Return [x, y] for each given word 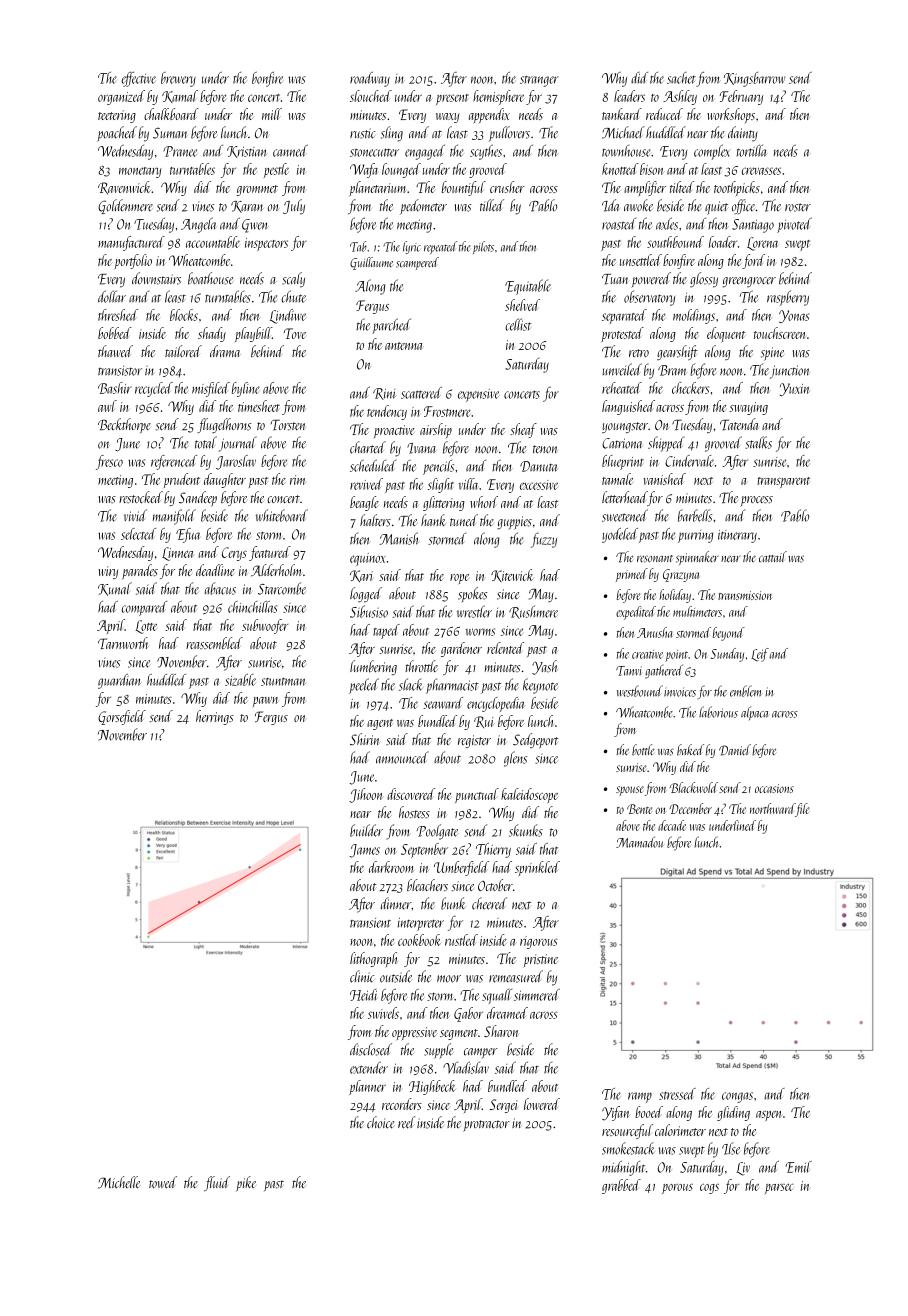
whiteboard [282, 515]
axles [667, 223]
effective [138, 79]
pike [246, 1184]
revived [366, 484]
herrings [215, 717]
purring [695, 536]
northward [772, 808]
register [474, 741]
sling [392, 134]
